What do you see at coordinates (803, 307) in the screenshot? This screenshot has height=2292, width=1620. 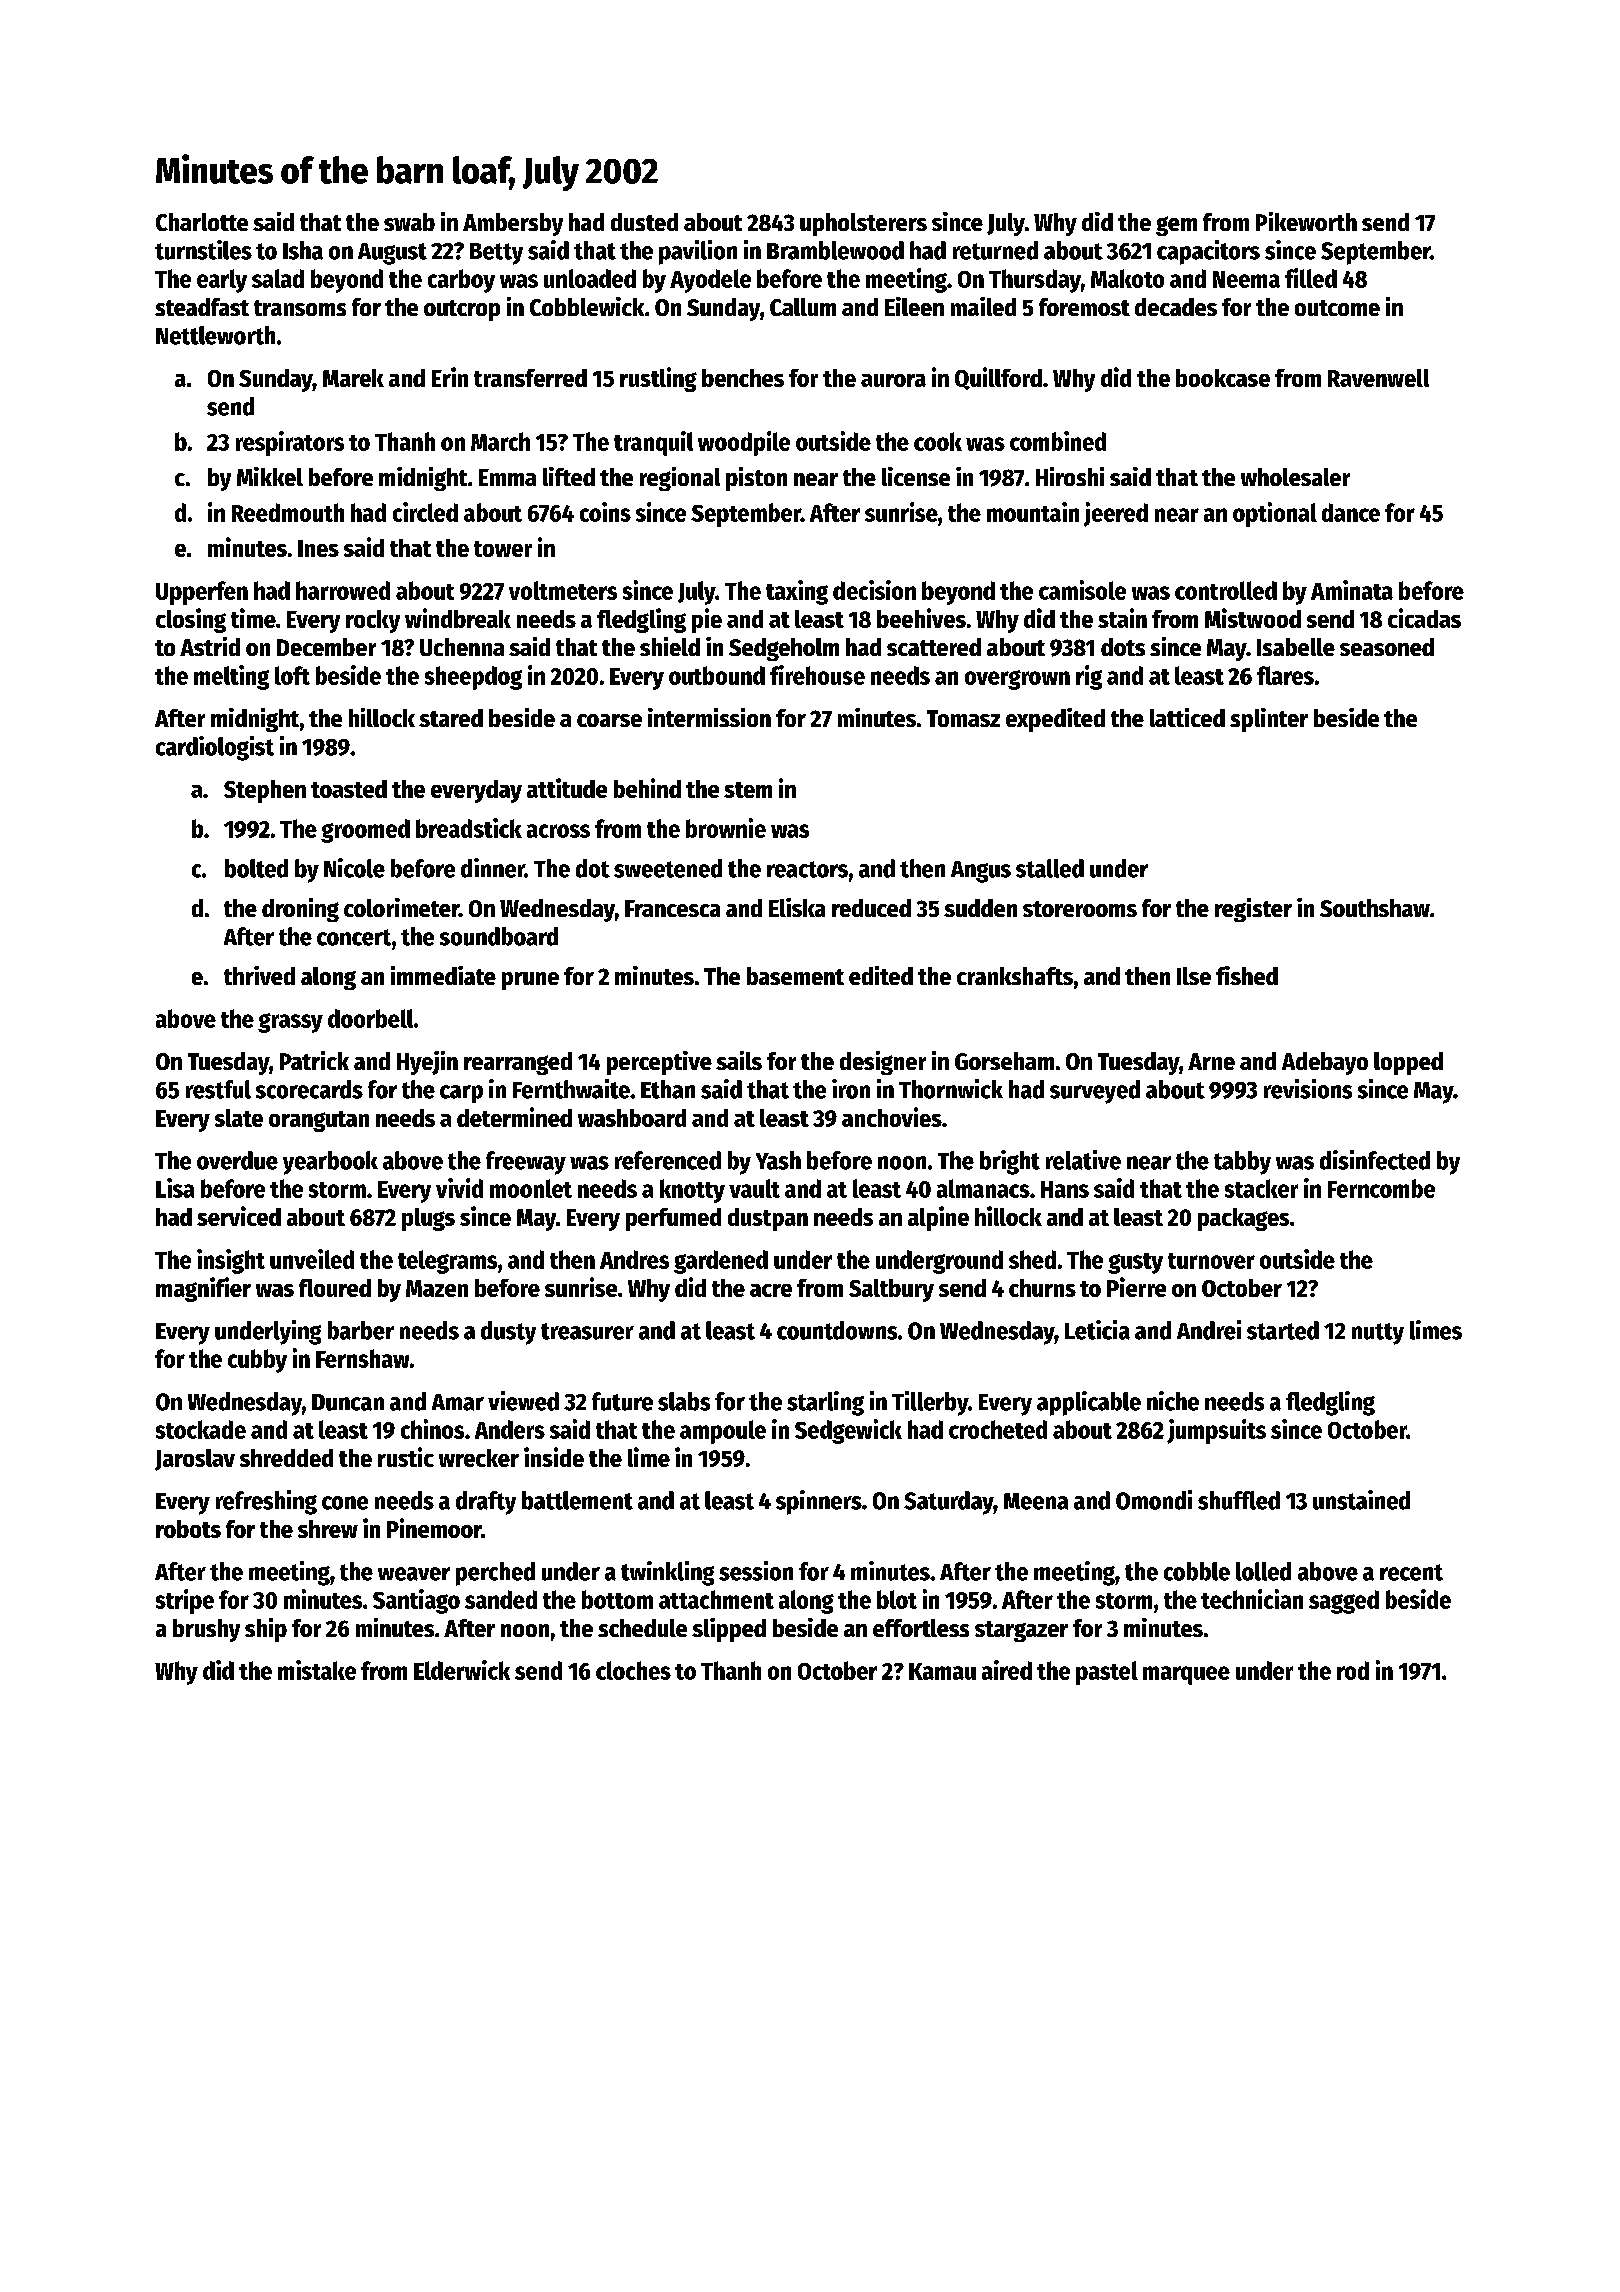 I see `Callum` at bounding box center [803, 307].
